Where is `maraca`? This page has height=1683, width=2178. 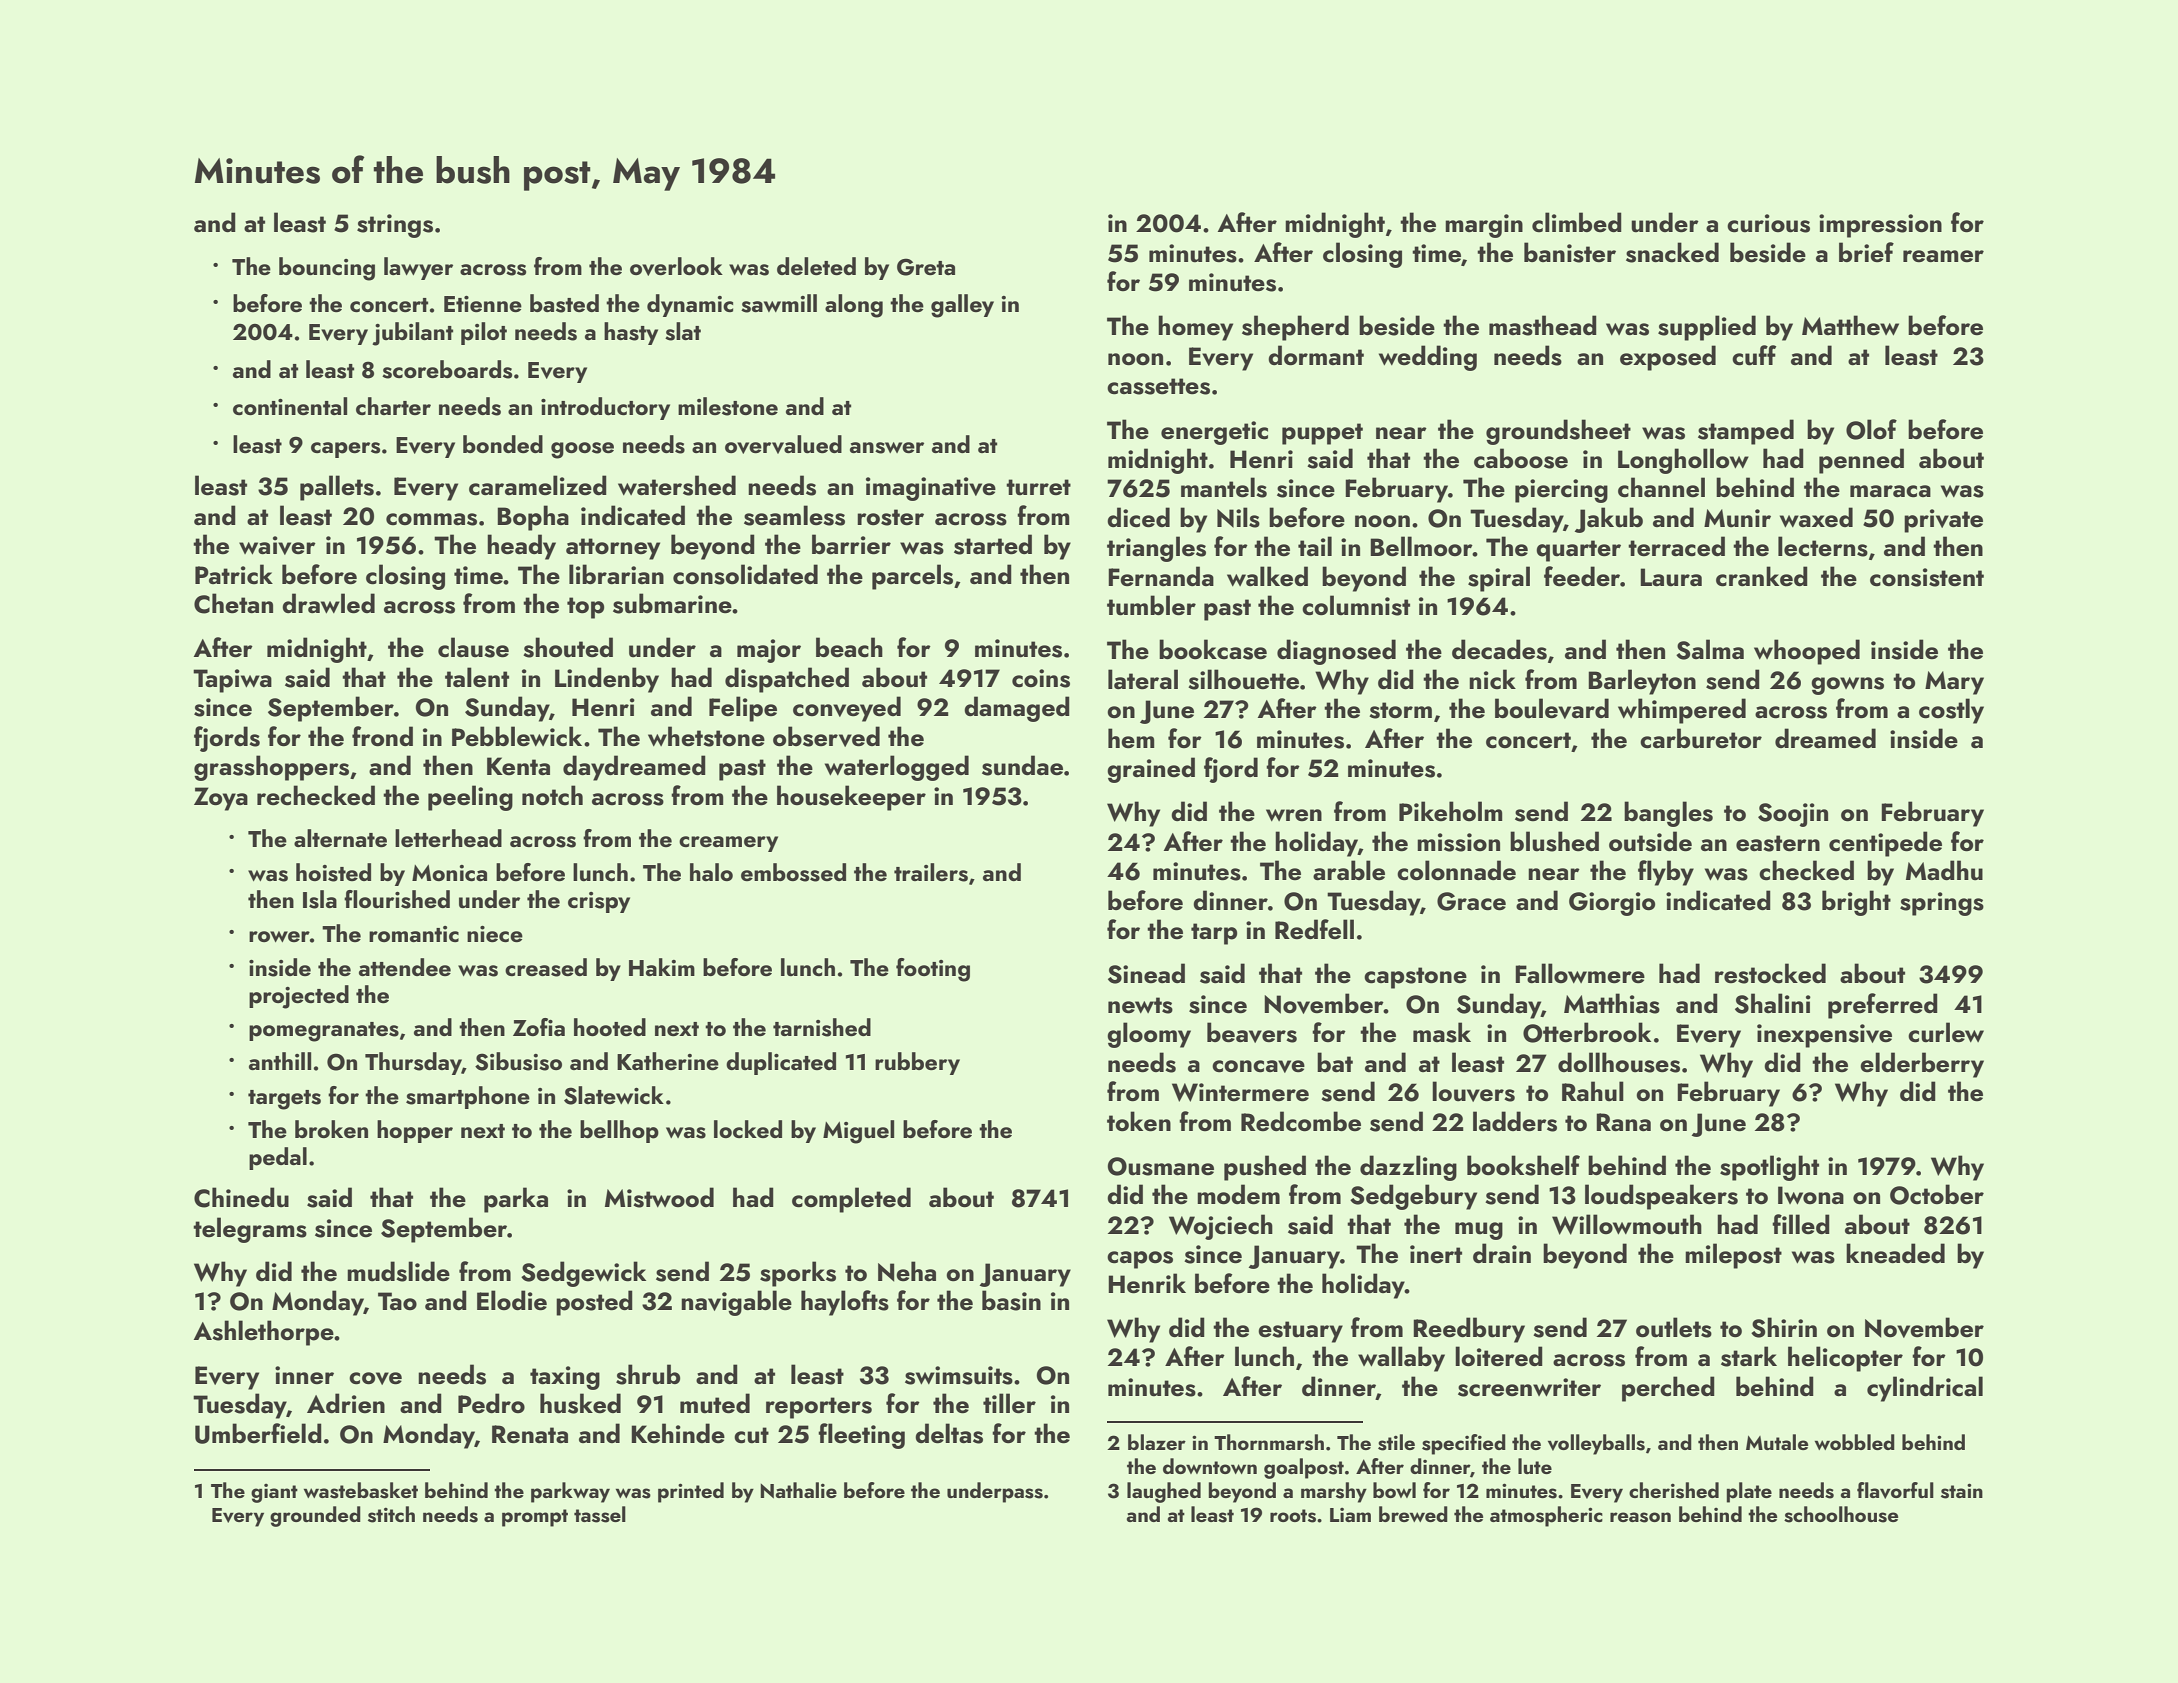
maraca is located at coordinates (1890, 491).
